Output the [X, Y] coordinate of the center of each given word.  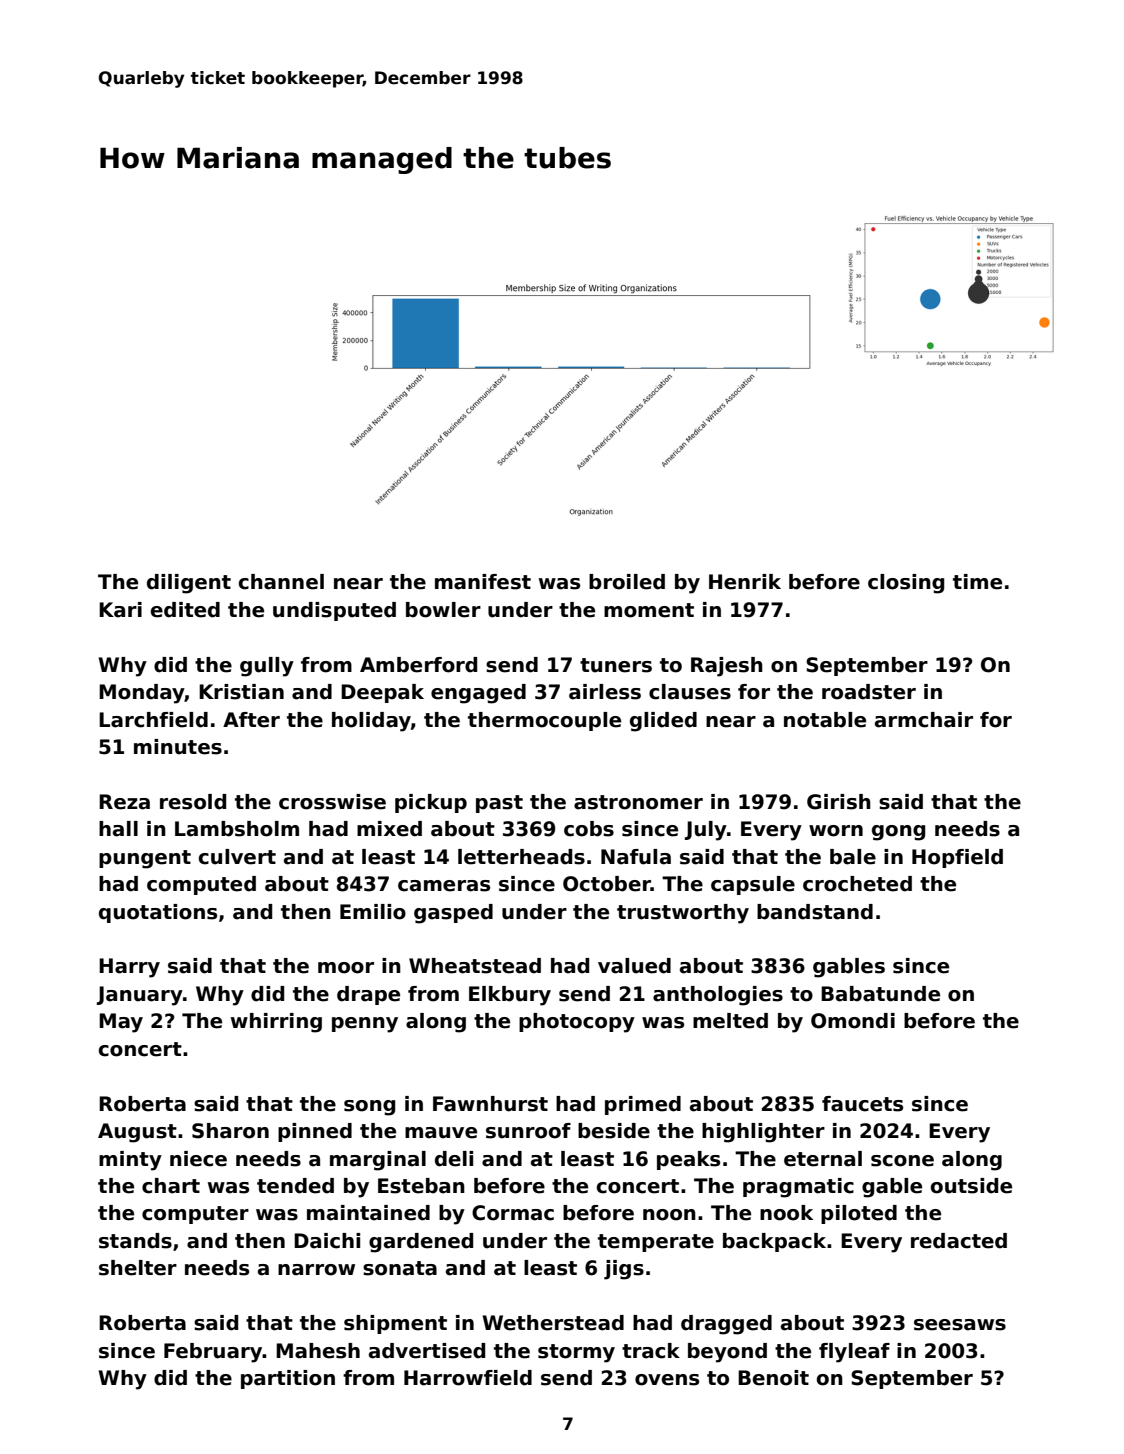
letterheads [521, 857]
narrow [316, 1270]
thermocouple [544, 721]
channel [281, 582]
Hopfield [957, 858]
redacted [959, 1241]
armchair [924, 720]
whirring [276, 1023]
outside [971, 1186]
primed [643, 1105]
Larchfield [153, 720]
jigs [624, 1270]
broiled [627, 582]
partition [288, 1379]
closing [906, 584]
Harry [129, 968]
